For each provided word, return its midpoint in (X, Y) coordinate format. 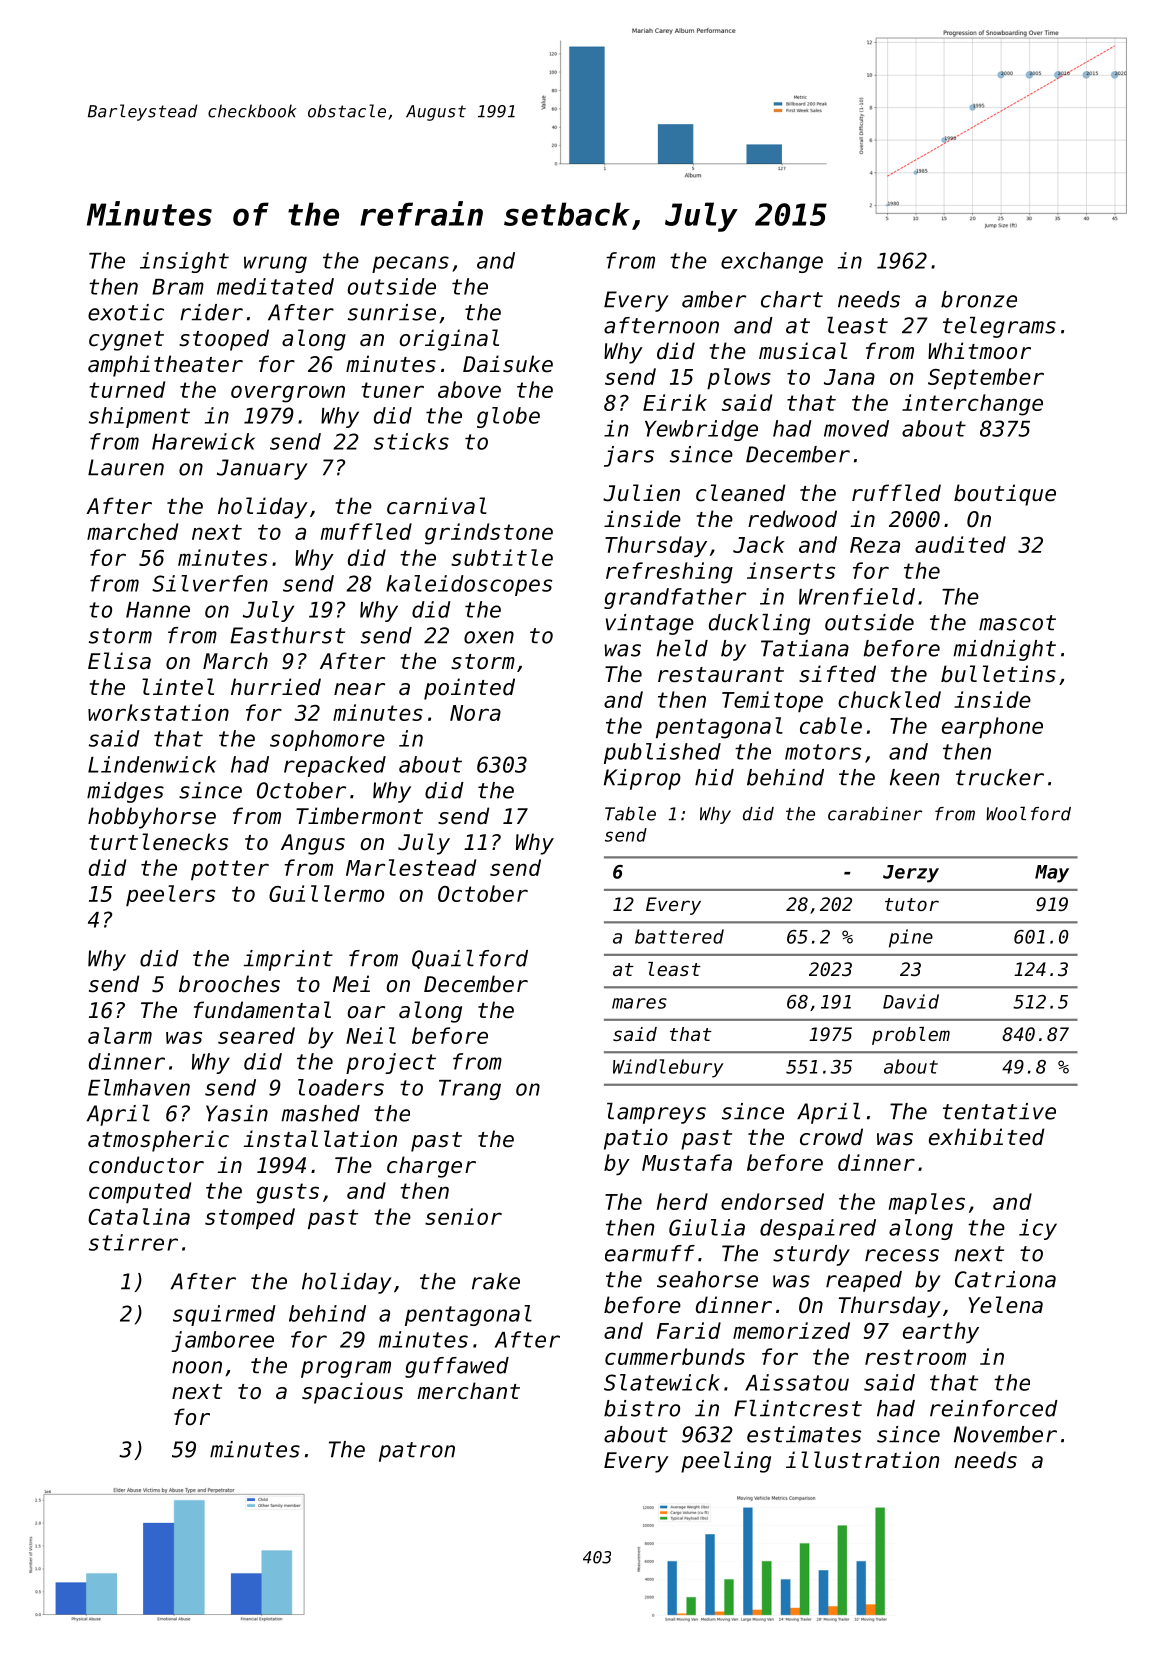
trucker (1000, 777)
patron (417, 1452)
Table (630, 813)
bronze (979, 299)
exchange (772, 262)
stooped (224, 340)
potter (230, 870)
